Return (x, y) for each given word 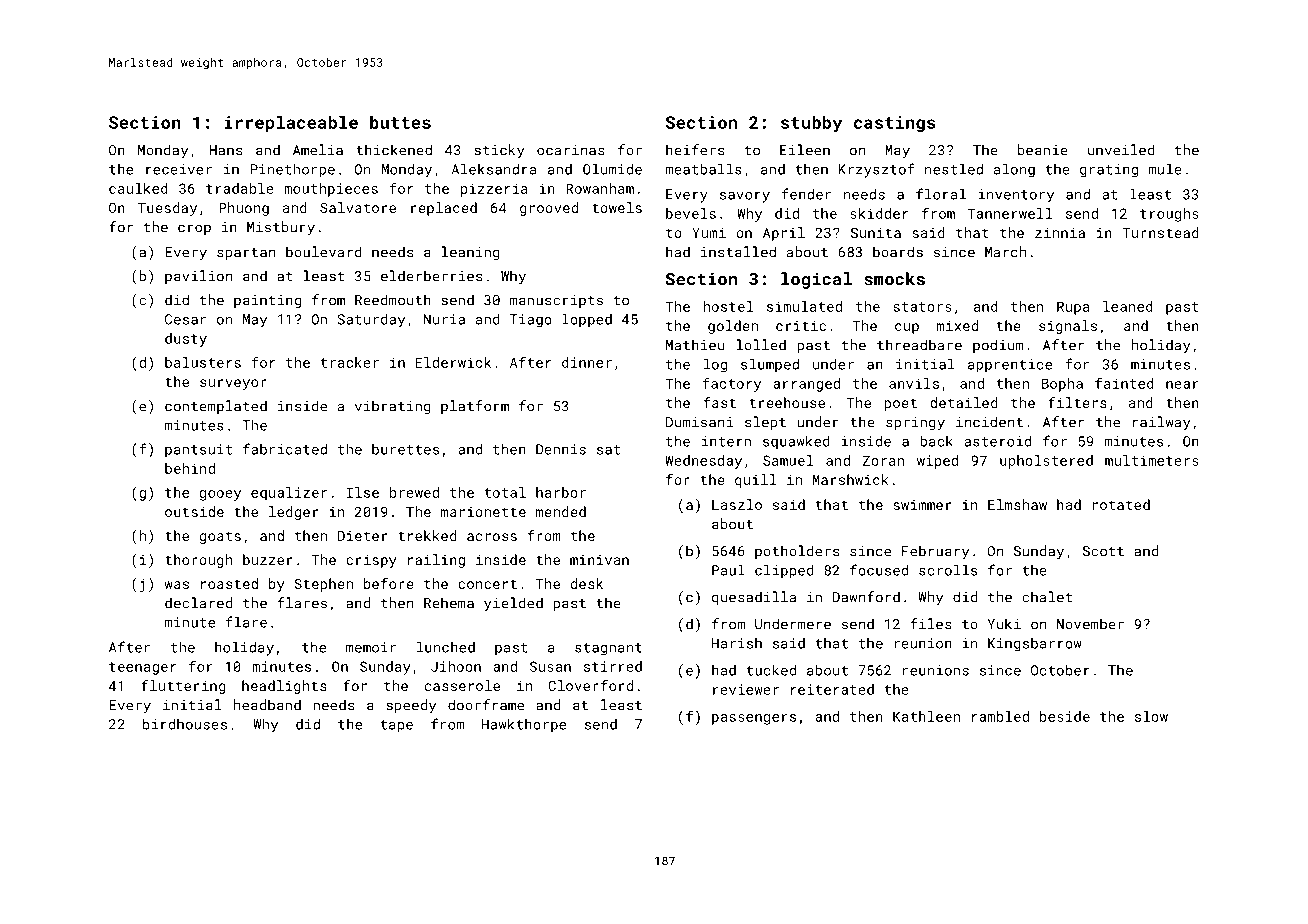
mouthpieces (331, 190)
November (1090, 624)
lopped (587, 320)
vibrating (393, 407)
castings (895, 124)
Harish (737, 643)
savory (745, 197)
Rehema (449, 603)
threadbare (919, 345)
